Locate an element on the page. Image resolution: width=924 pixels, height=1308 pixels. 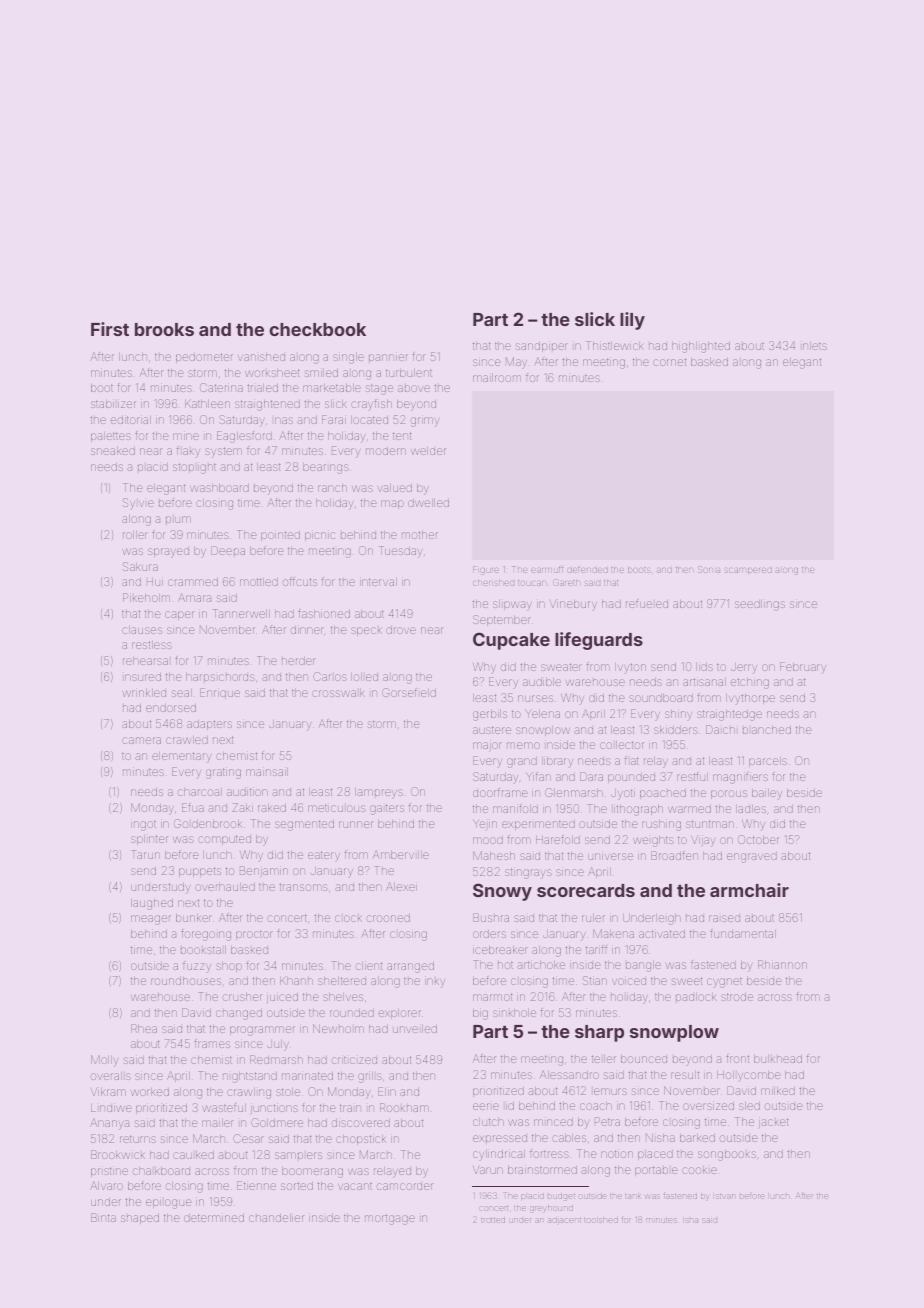
tent is located at coordinates (402, 436).
